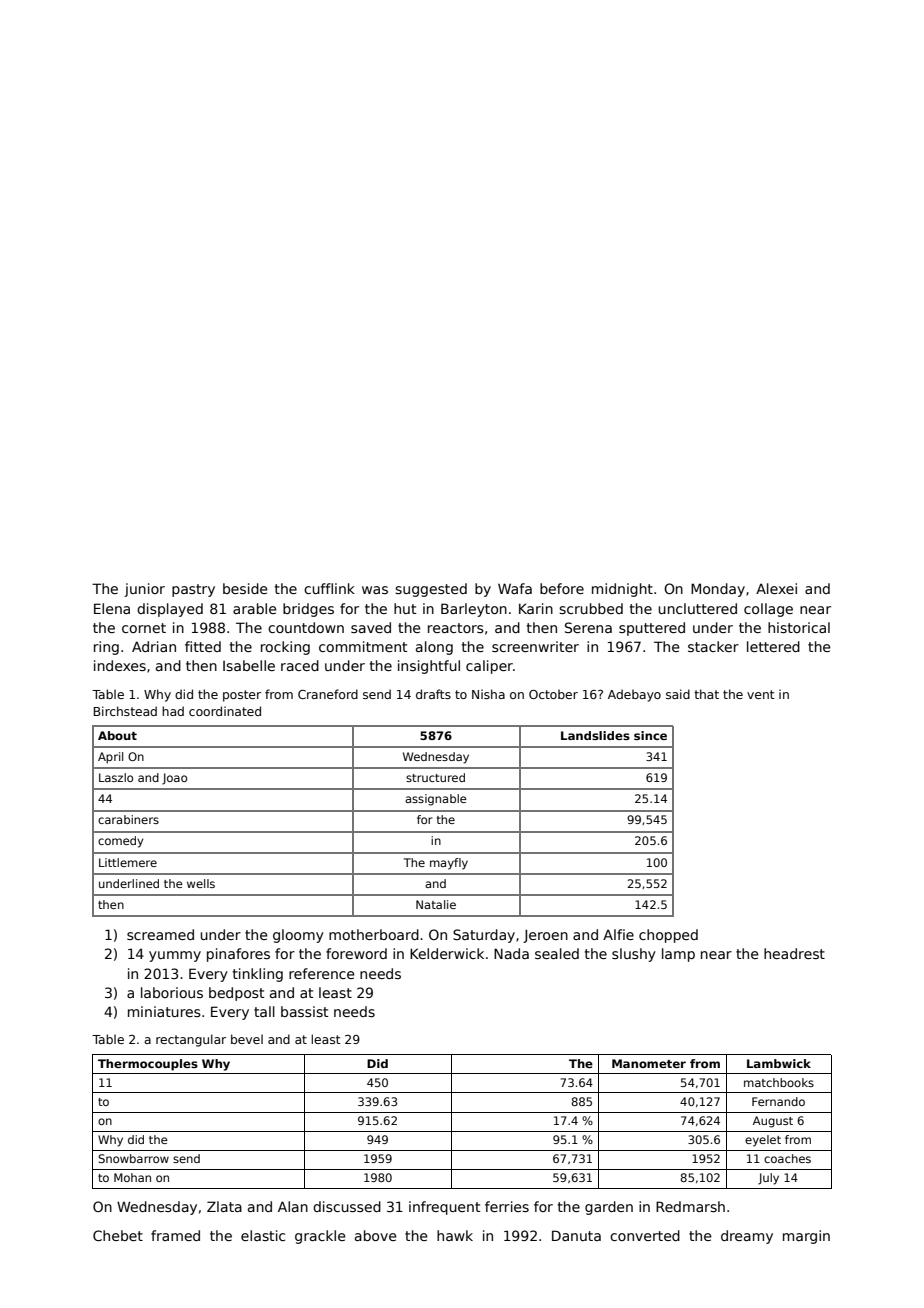  Describe the element at coordinates (363, 646) in the document. I see `commitment` at that location.
